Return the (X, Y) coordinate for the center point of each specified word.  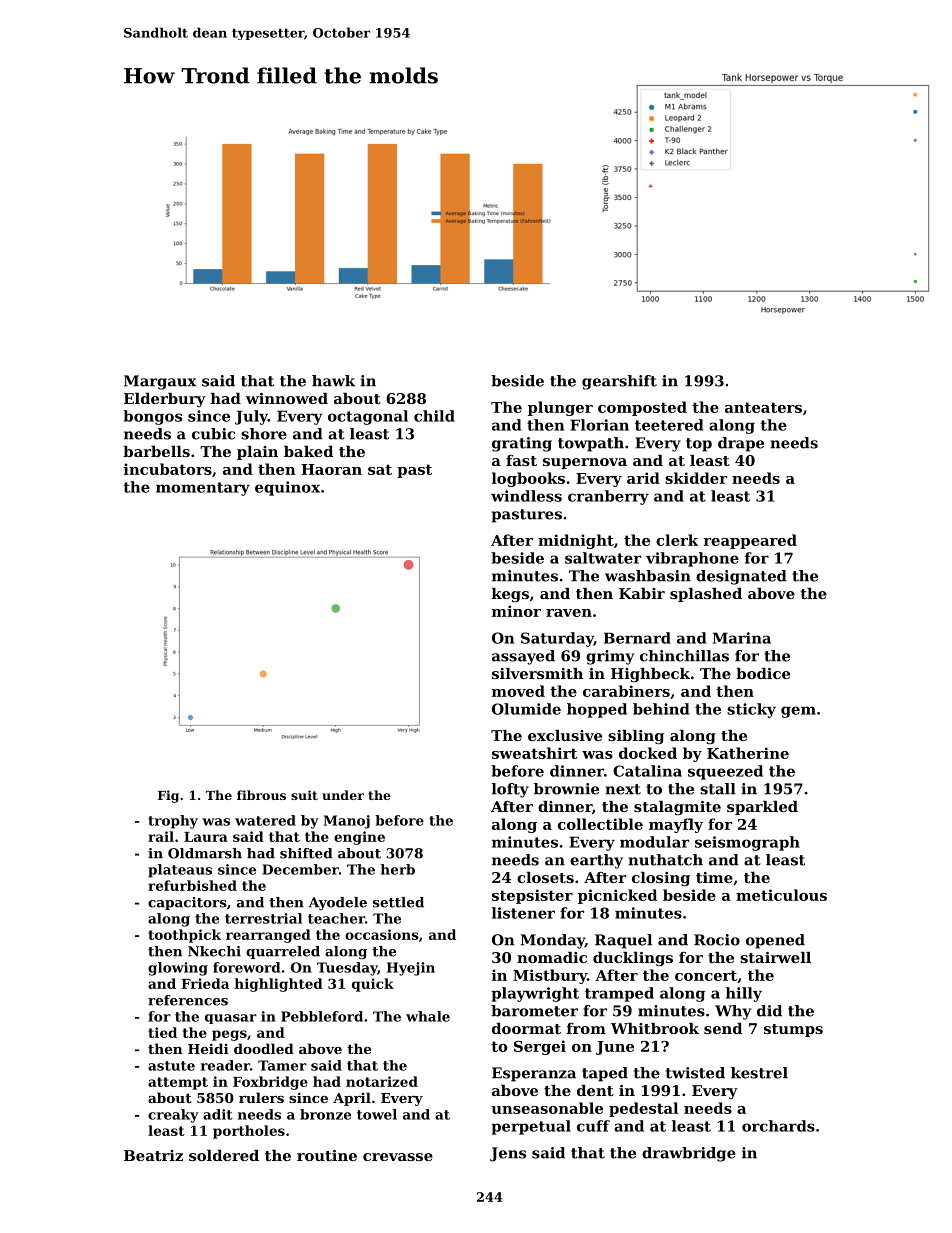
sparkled (762, 808)
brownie (566, 789)
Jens (508, 1154)
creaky (173, 1116)
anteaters (763, 407)
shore (264, 434)
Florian (599, 425)
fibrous (261, 795)
